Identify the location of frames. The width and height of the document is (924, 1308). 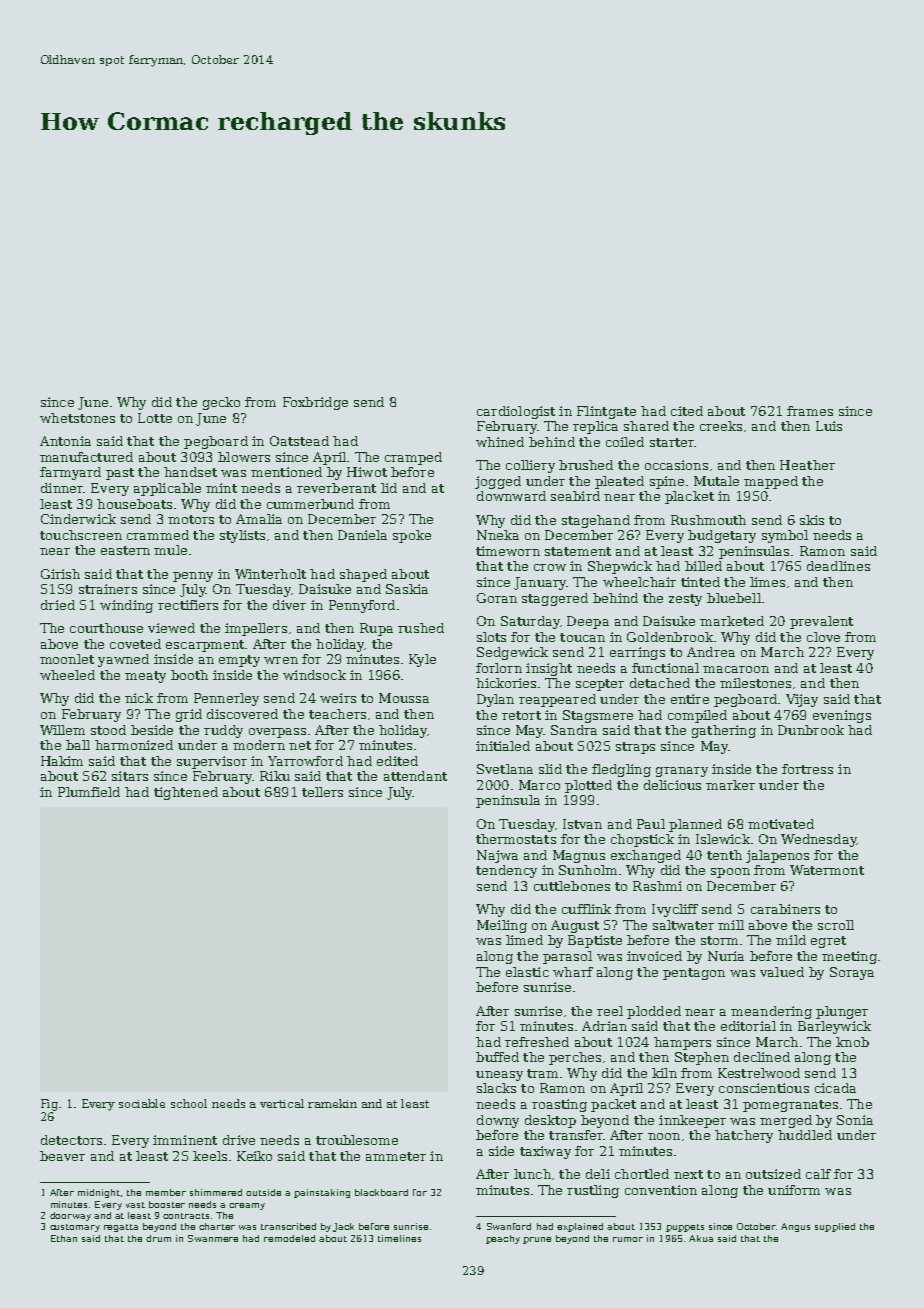
(810, 411).
